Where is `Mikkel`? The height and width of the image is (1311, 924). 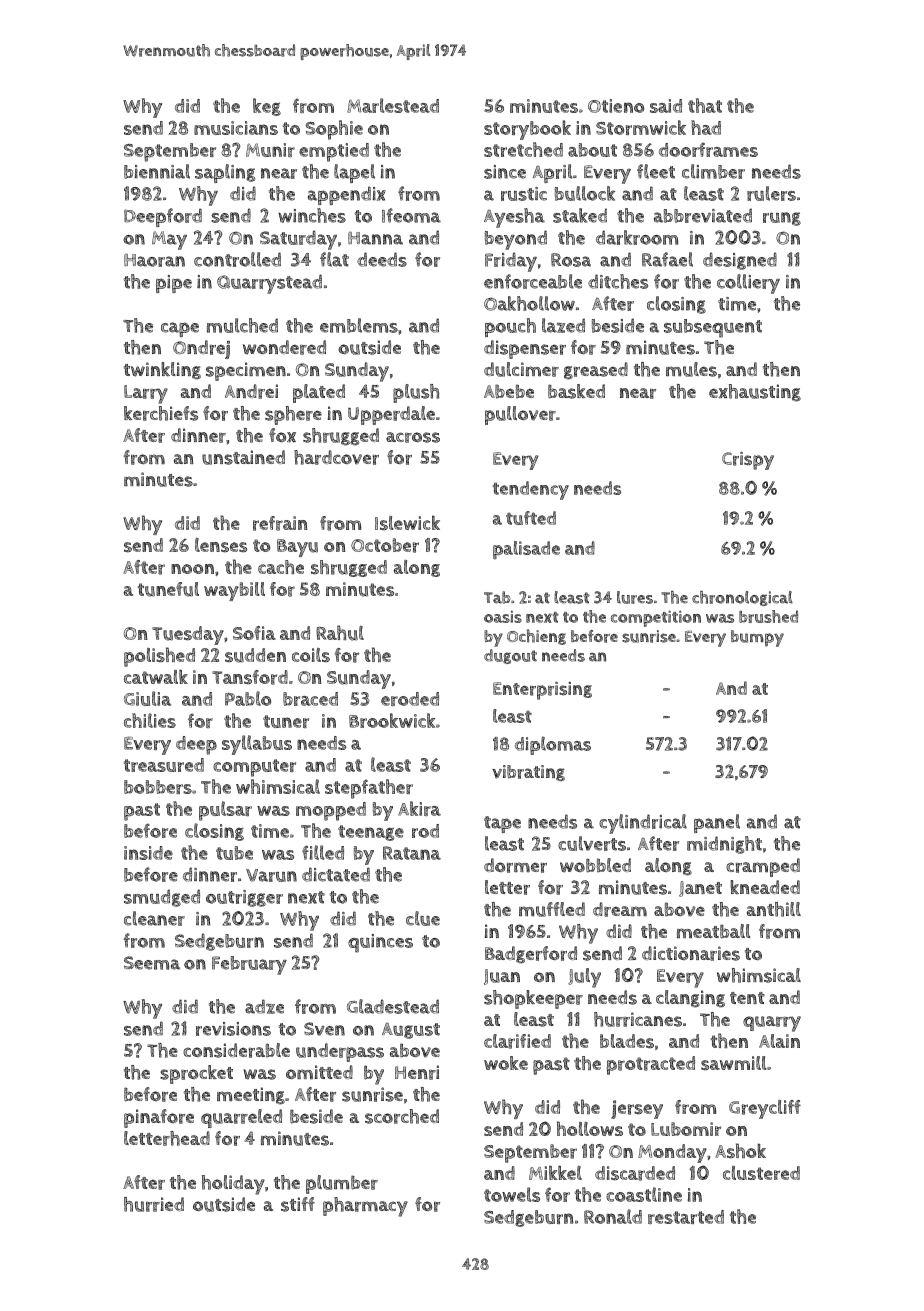
Mikkel is located at coordinates (555, 1172).
